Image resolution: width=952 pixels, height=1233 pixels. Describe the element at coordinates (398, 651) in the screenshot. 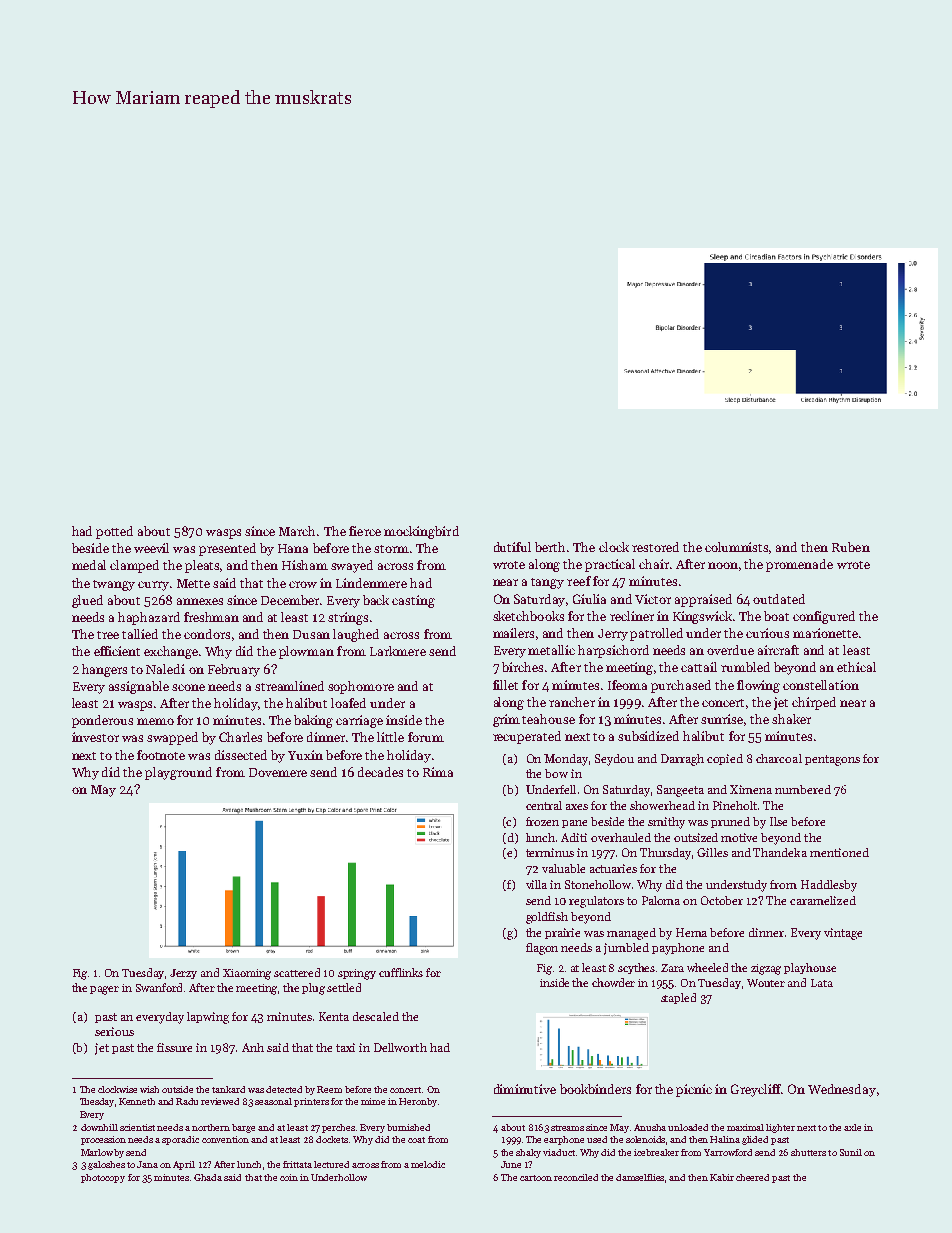

I see `Larkmere` at that location.
